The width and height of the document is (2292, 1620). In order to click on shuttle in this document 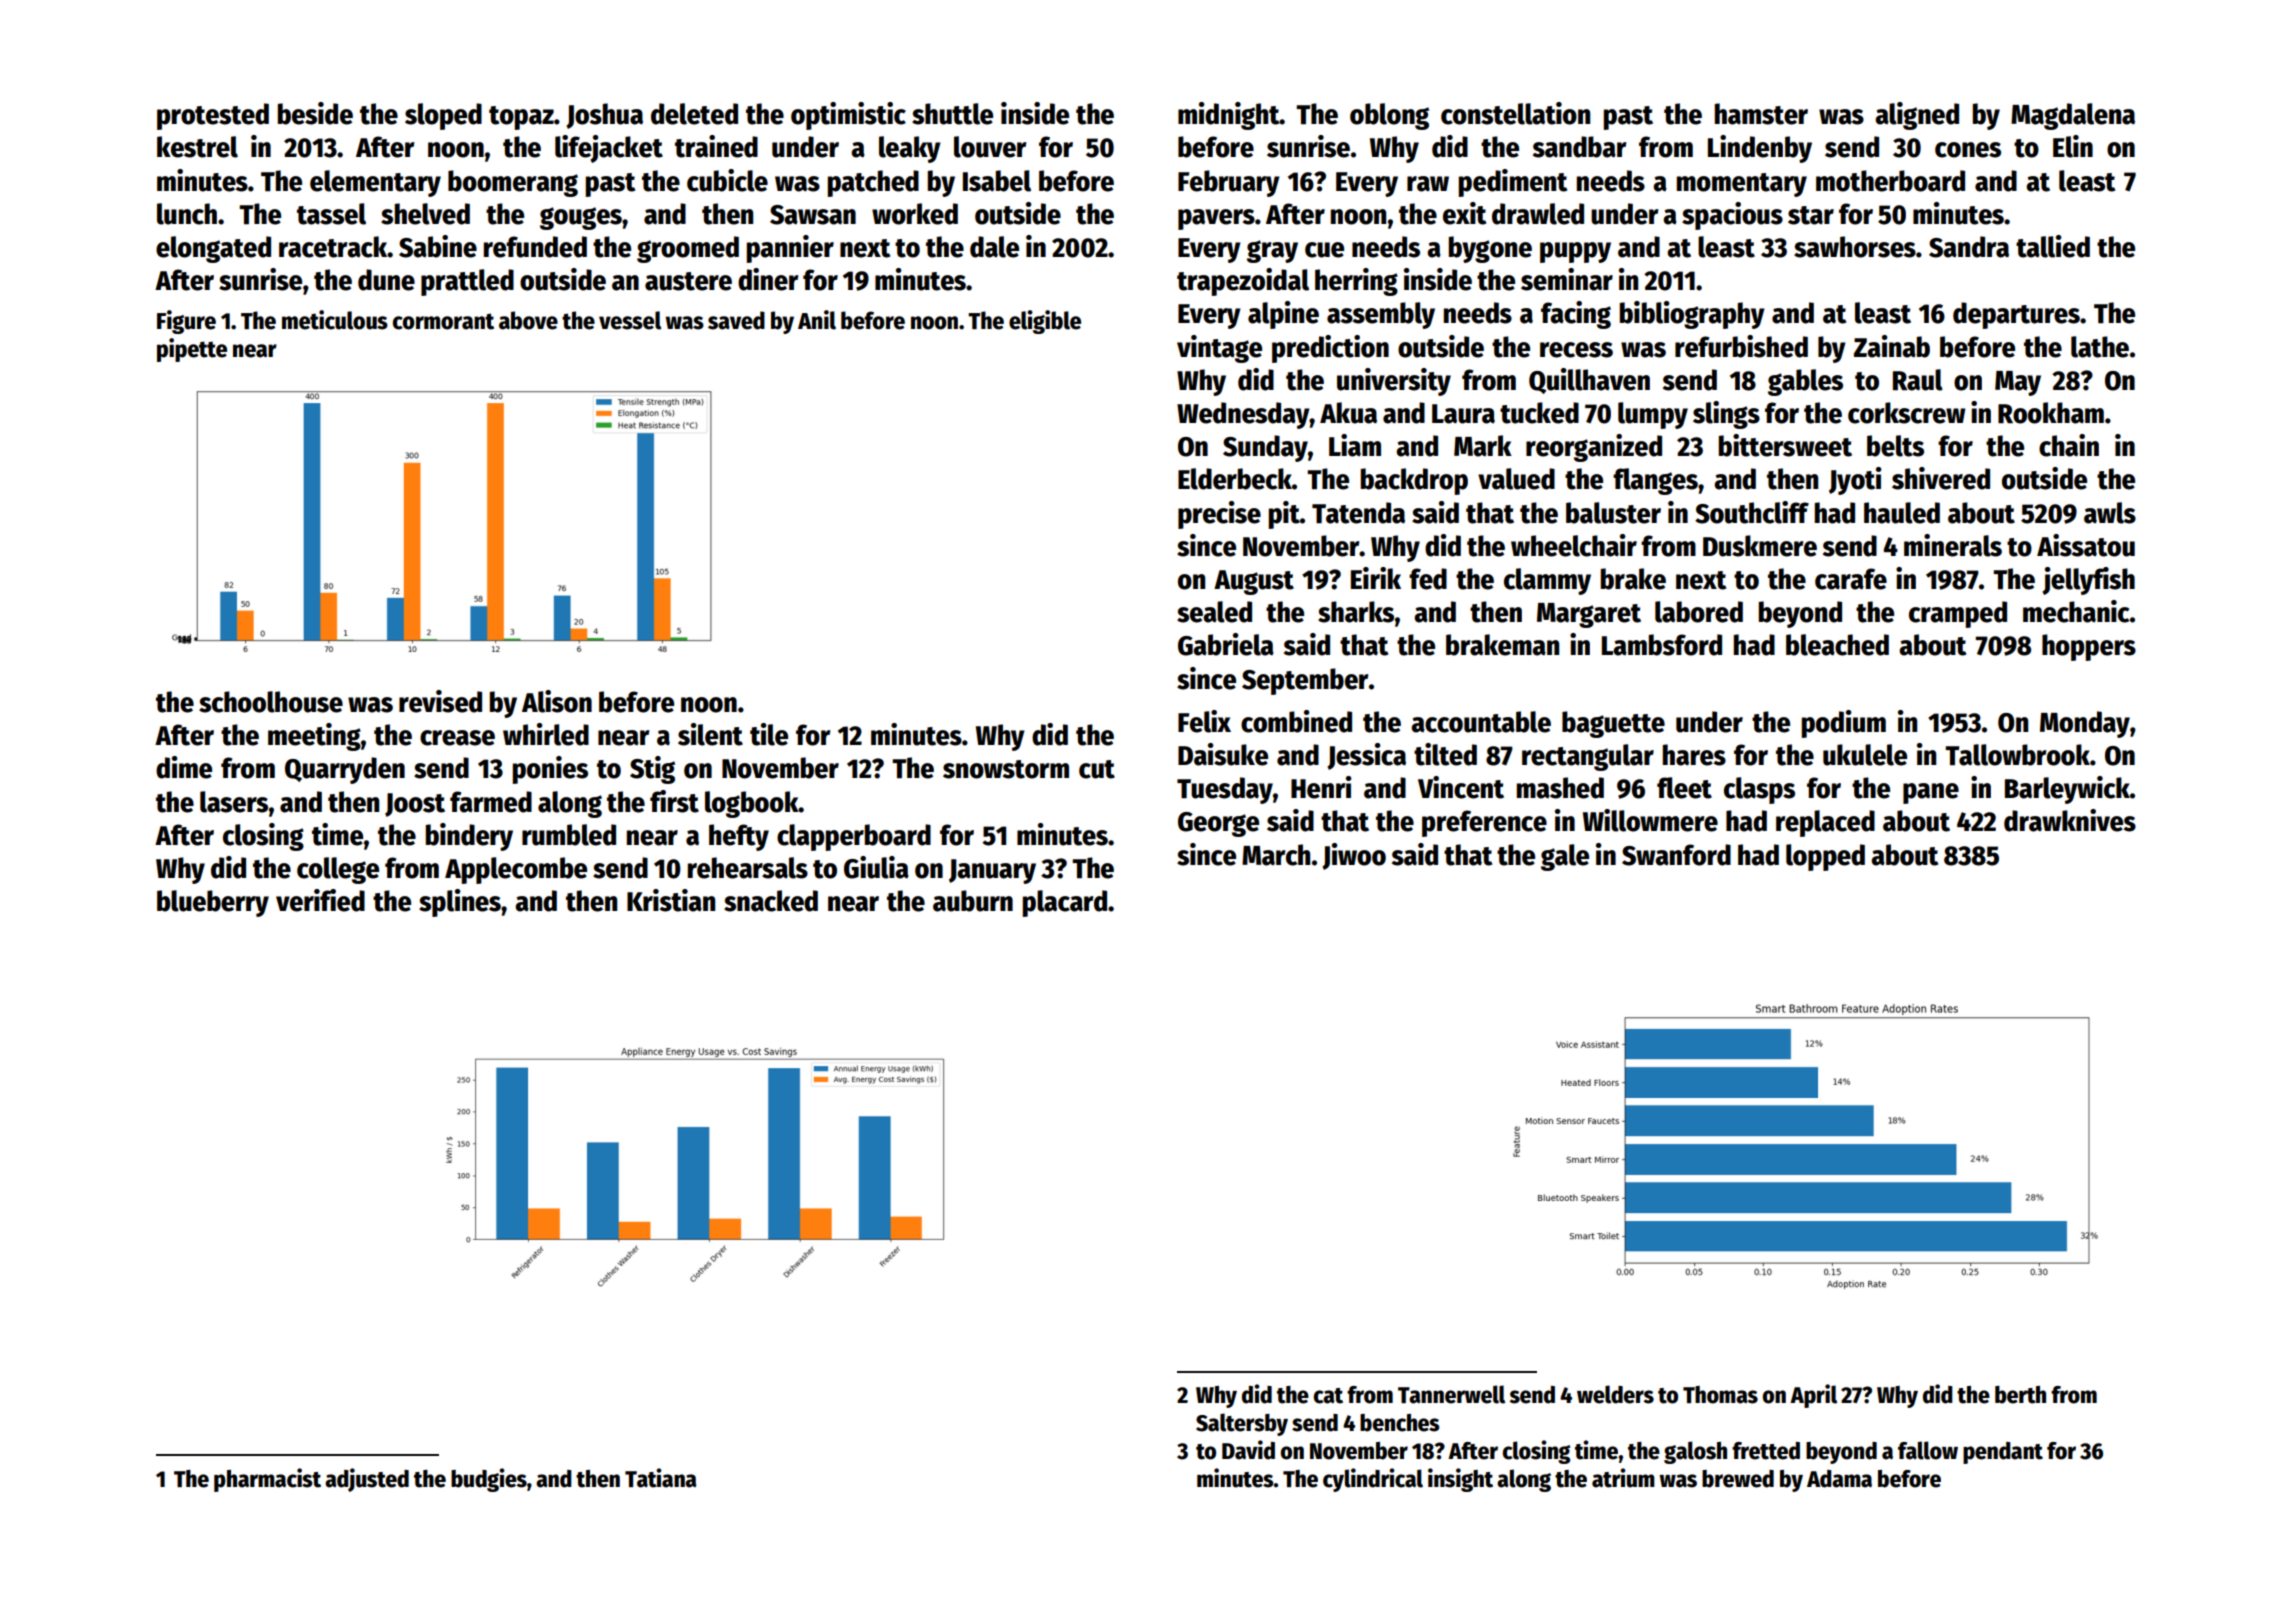, I will do `click(952, 114)`.
